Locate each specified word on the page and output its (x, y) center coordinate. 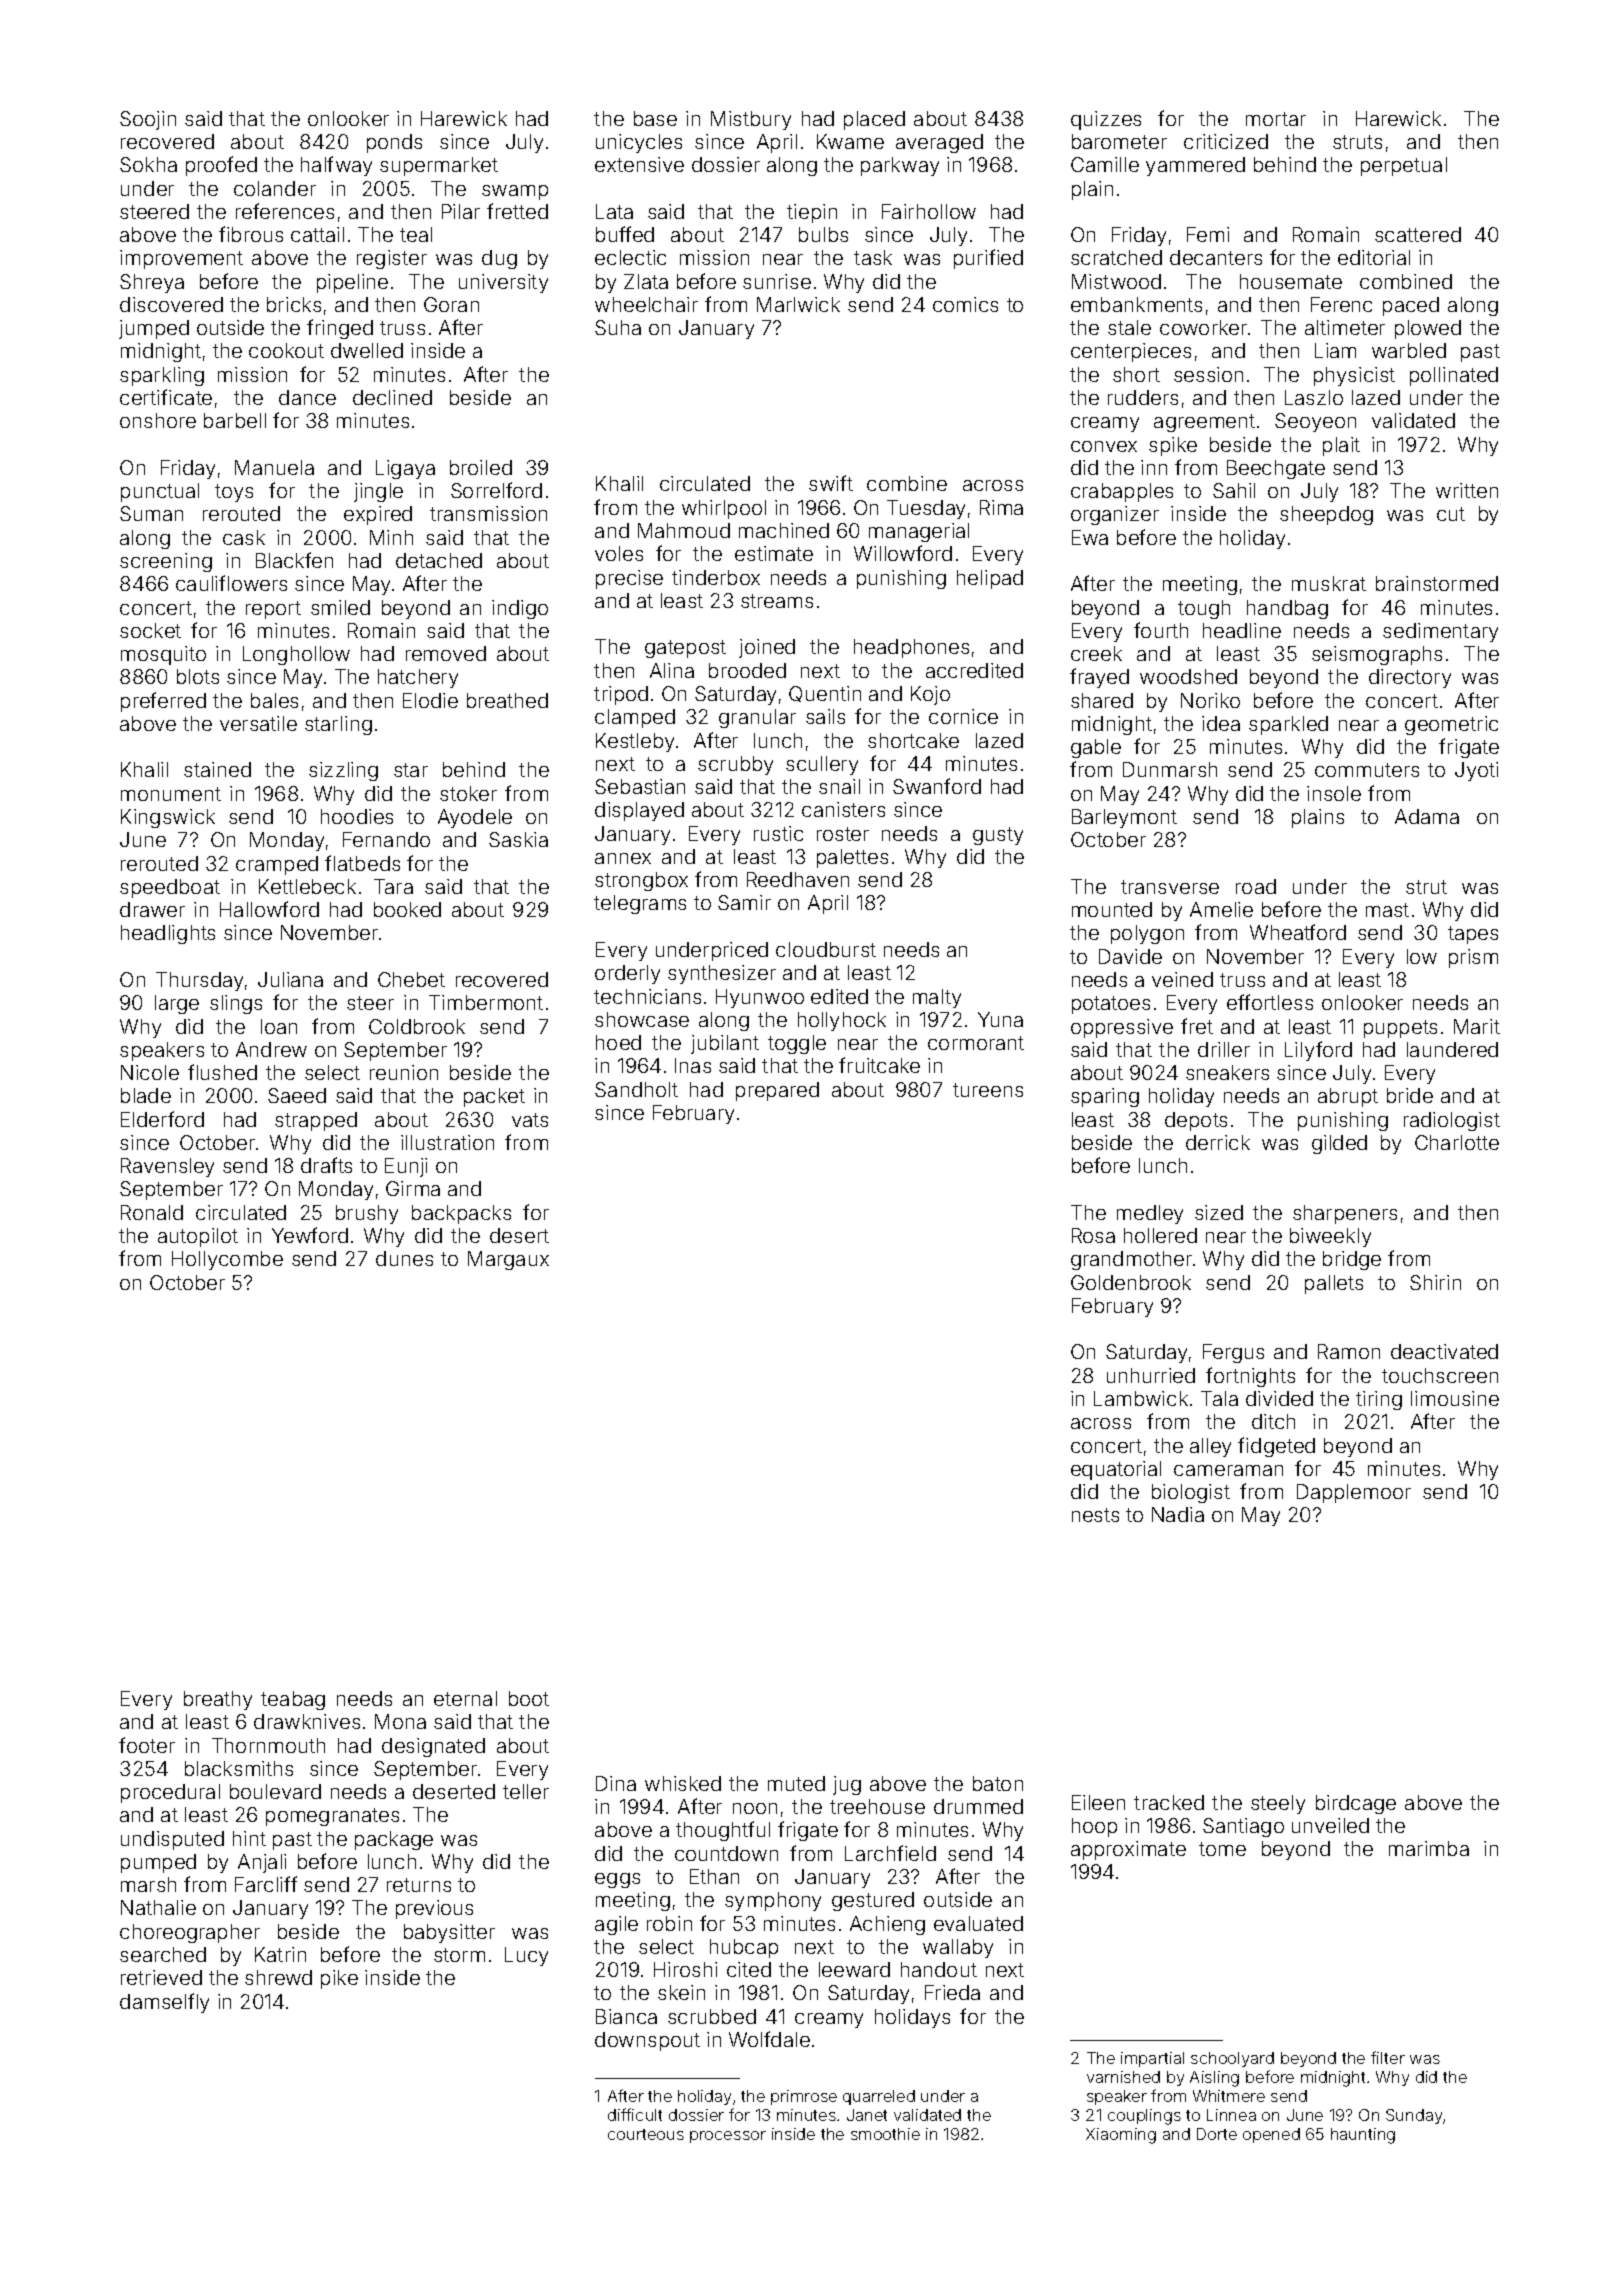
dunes (404, 1258)
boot (529, 1698)
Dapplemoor (1354, 1493)
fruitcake (879, 1065)
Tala (1219, 1398)
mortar (1276, 119)
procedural (170, 1793)
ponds (394, 143)
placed (874, 120)
